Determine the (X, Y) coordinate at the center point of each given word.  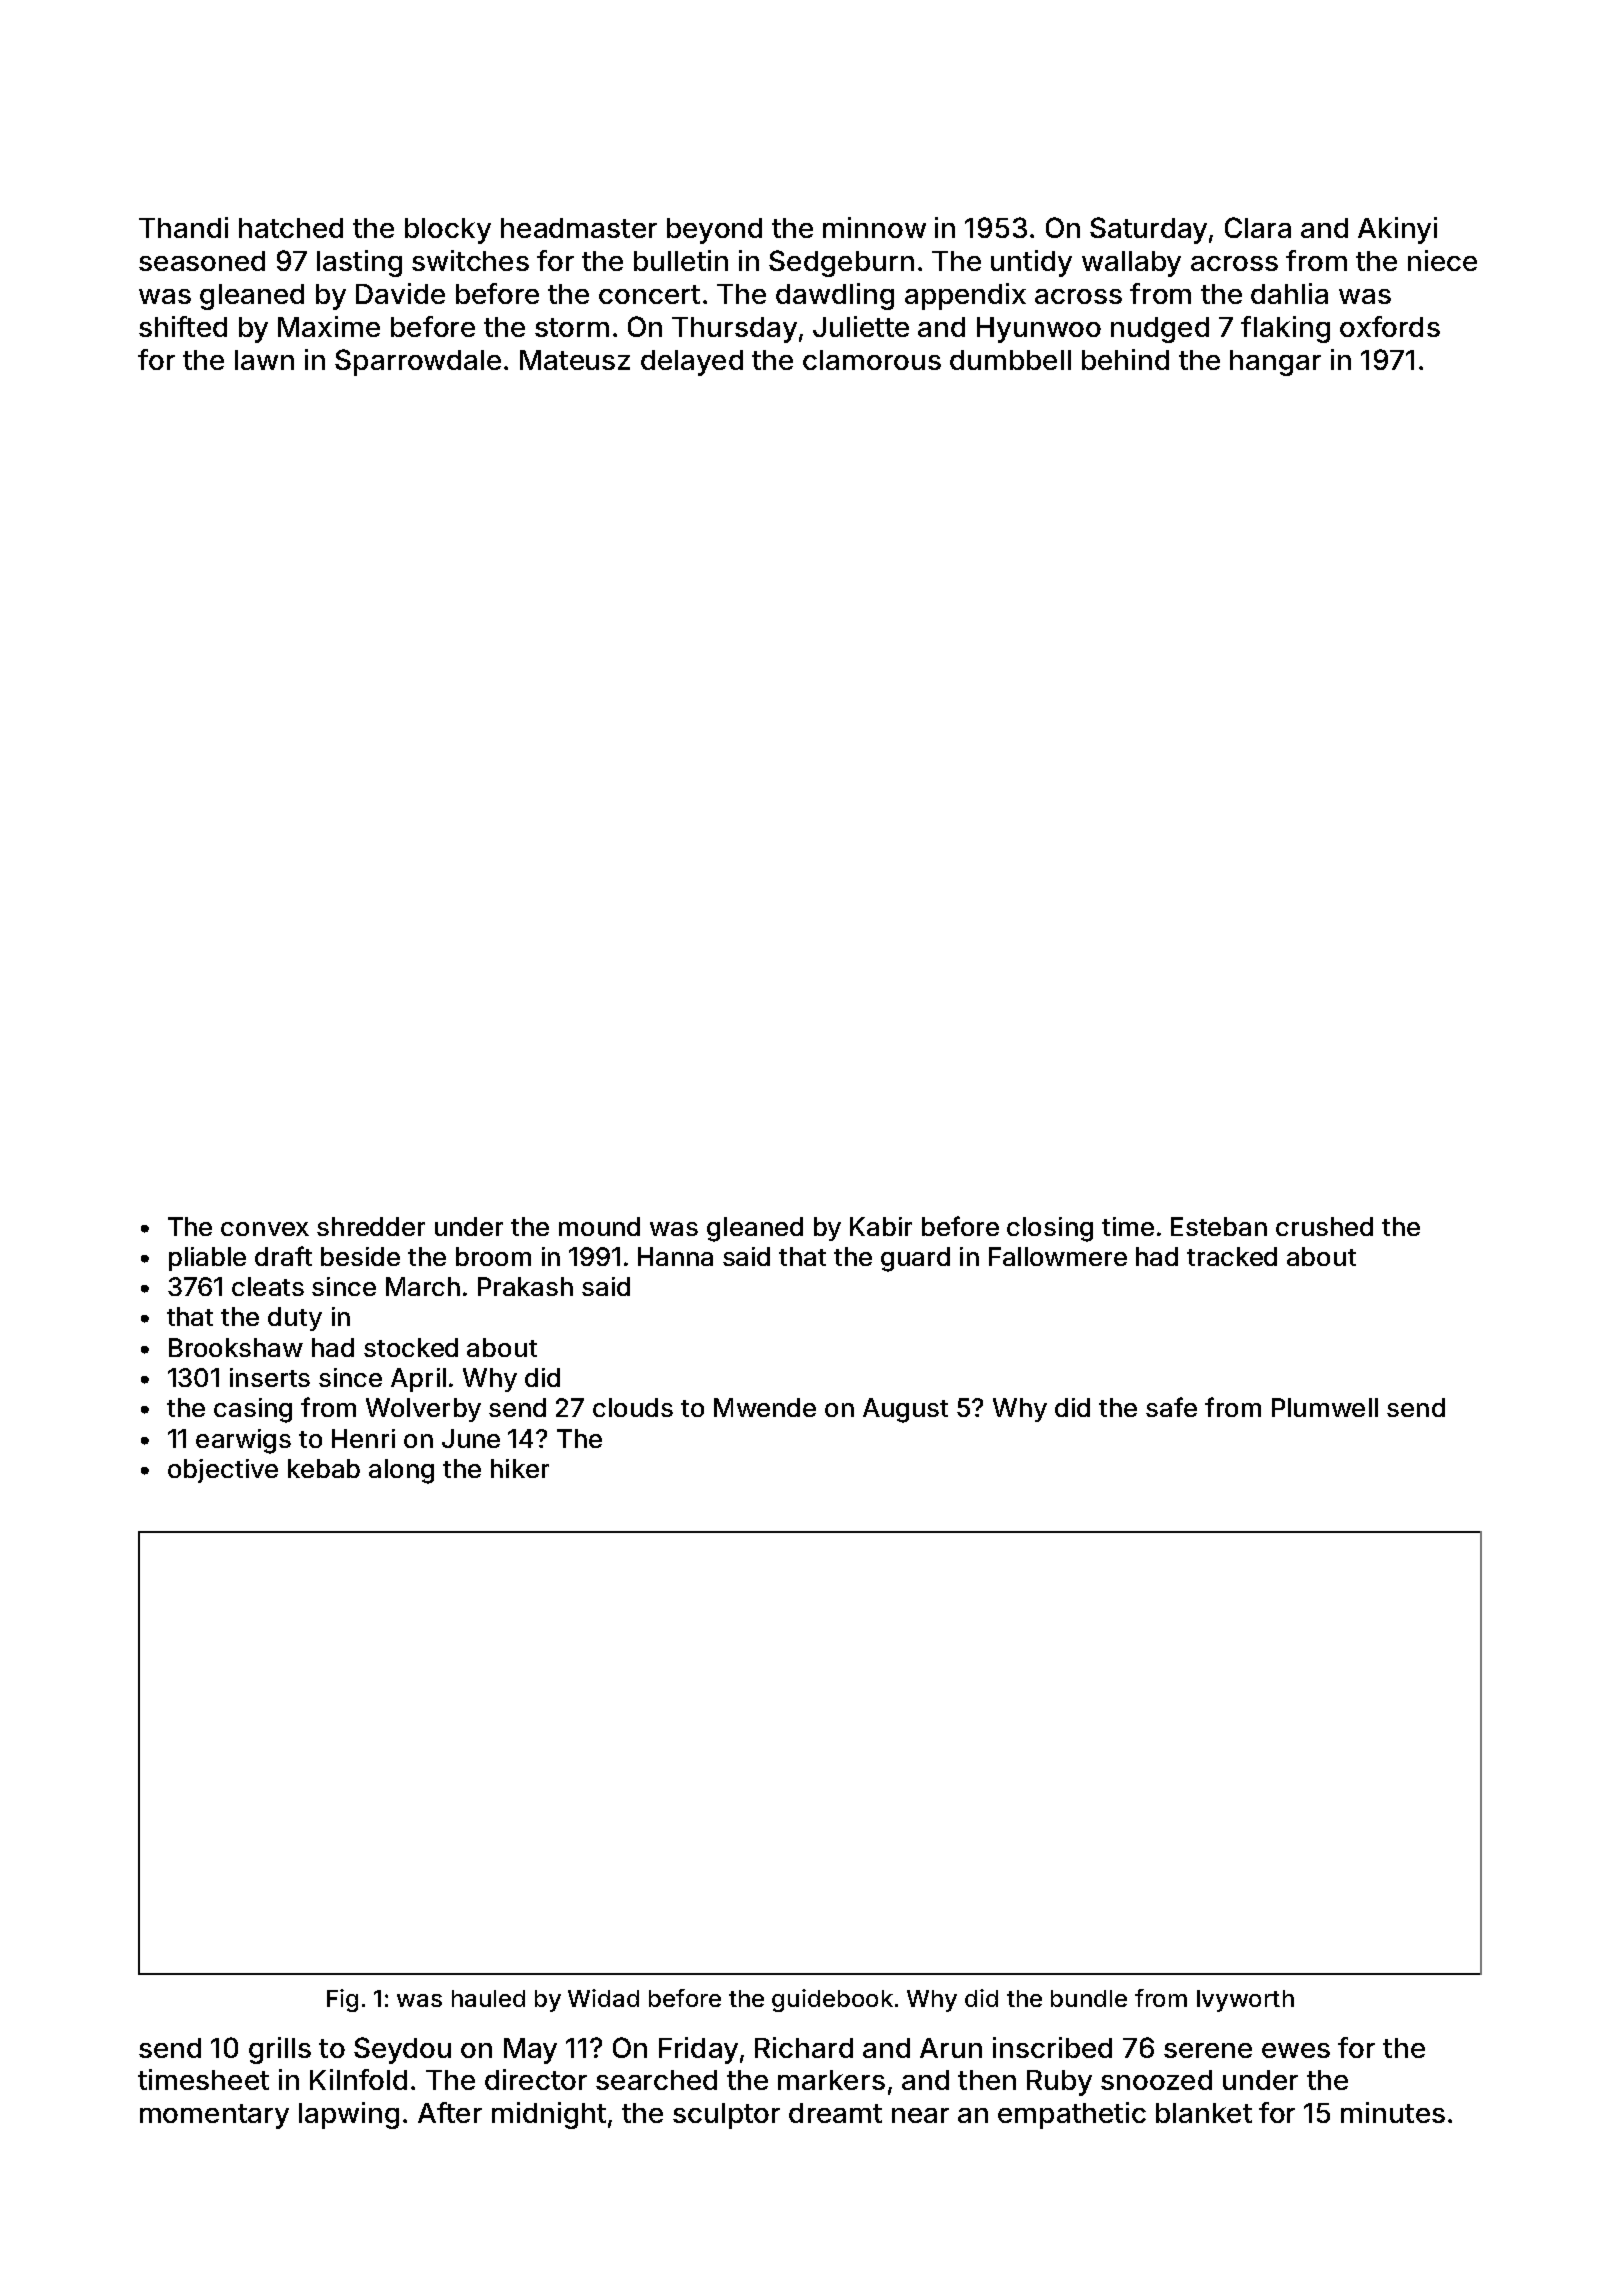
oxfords (1390, 326)
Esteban (1219, 1226)
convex (265, 1229)
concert (649, 294)
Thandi (183, 227)
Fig (342, 2000)
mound (599, 1226)
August (905, 1410)
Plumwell (1325, 1407)
